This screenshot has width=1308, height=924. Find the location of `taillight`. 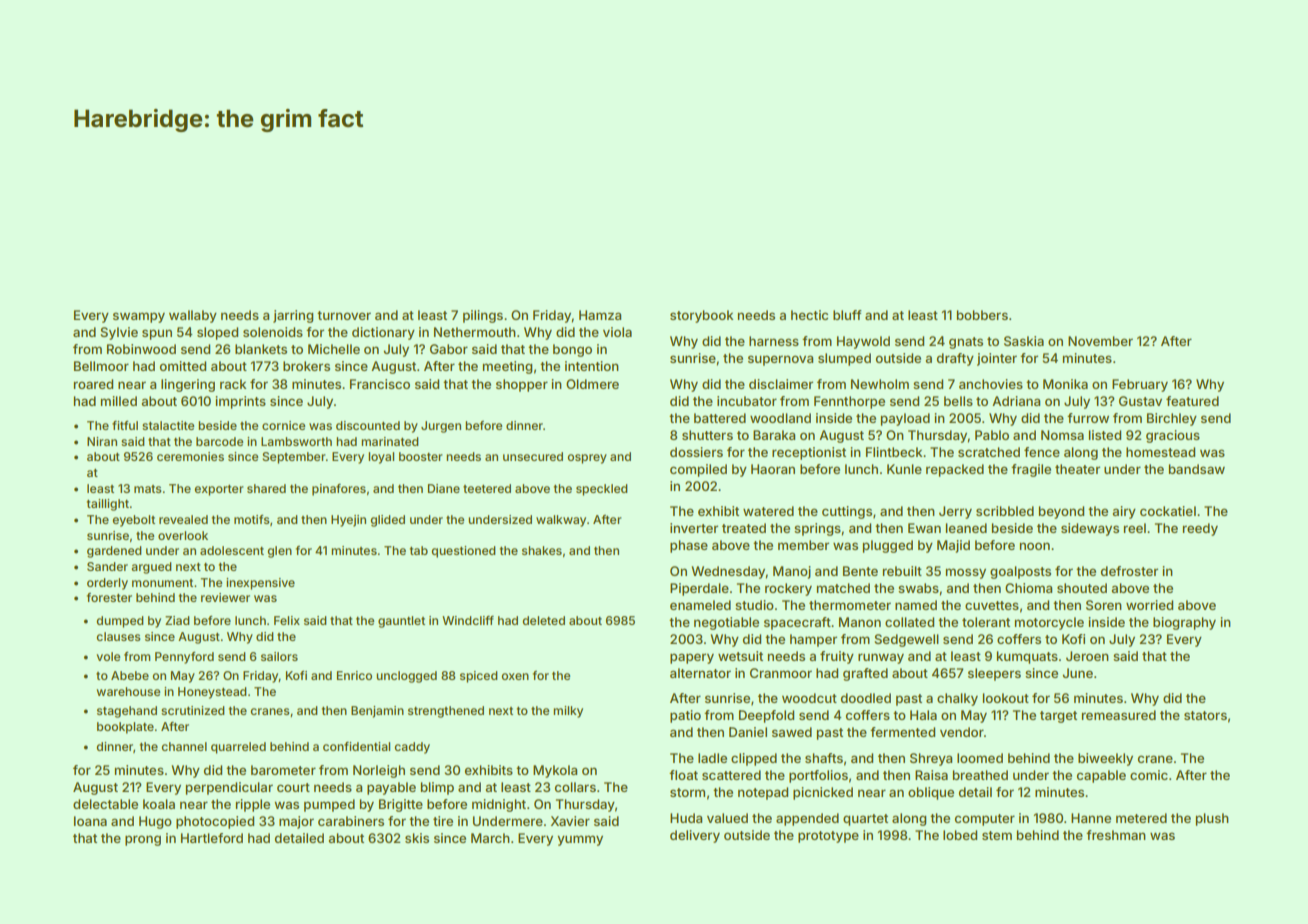

taillight is located at coordinates (108, 505).
